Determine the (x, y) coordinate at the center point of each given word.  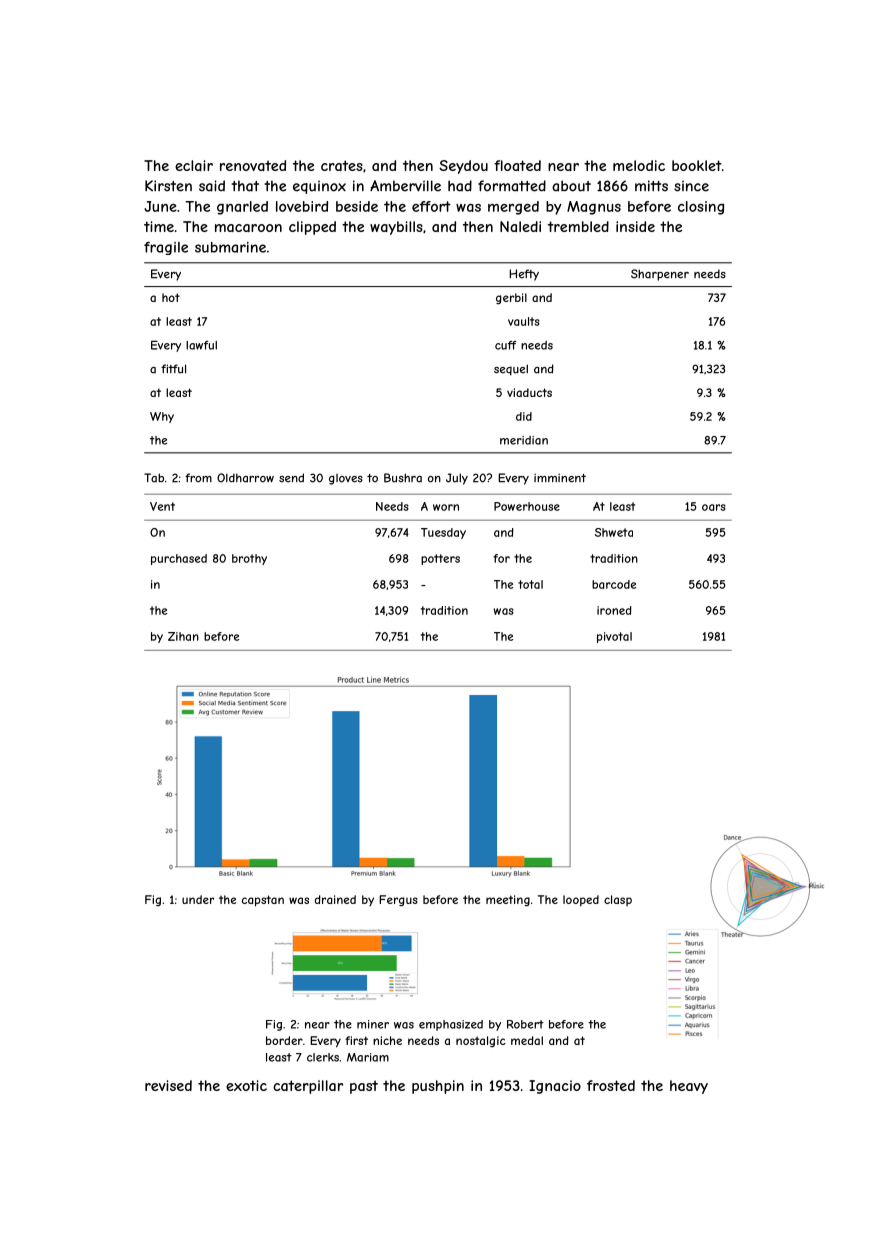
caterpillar (308, 1087)
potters (440, 559)
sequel (511, 370)
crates (342, 165)
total (530, 584)
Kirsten (168, 186)
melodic (639, 165)
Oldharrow (245, 478)
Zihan (183, 636)
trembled (578, 226)
